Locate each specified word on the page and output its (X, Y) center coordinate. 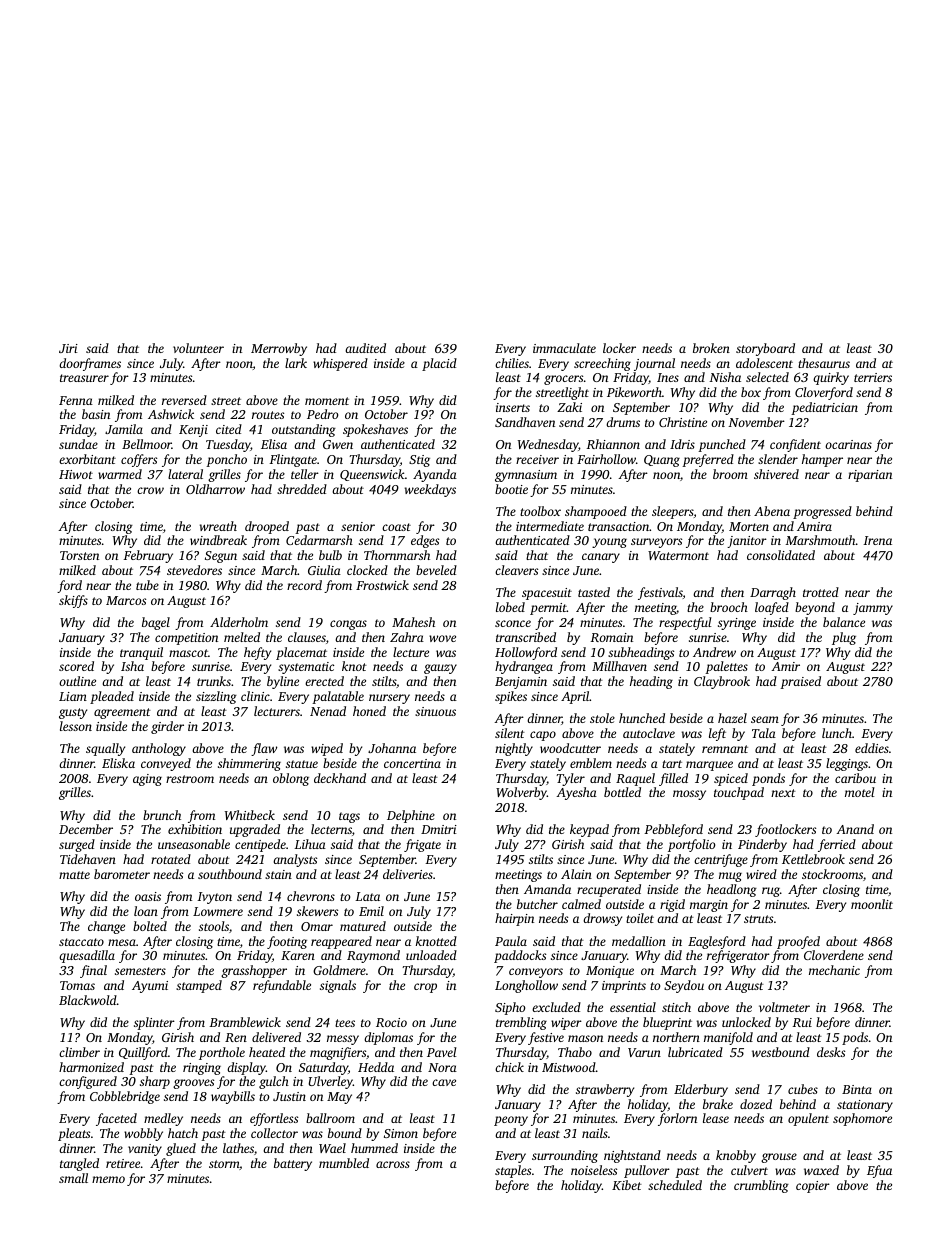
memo (108, 1179)
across (393, 1164)
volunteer (198, 348)
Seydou (684, 986)
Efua (879, 1171)
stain (278, 874)
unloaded (431, 955)
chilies (512, 363)
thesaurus (824, 363)
